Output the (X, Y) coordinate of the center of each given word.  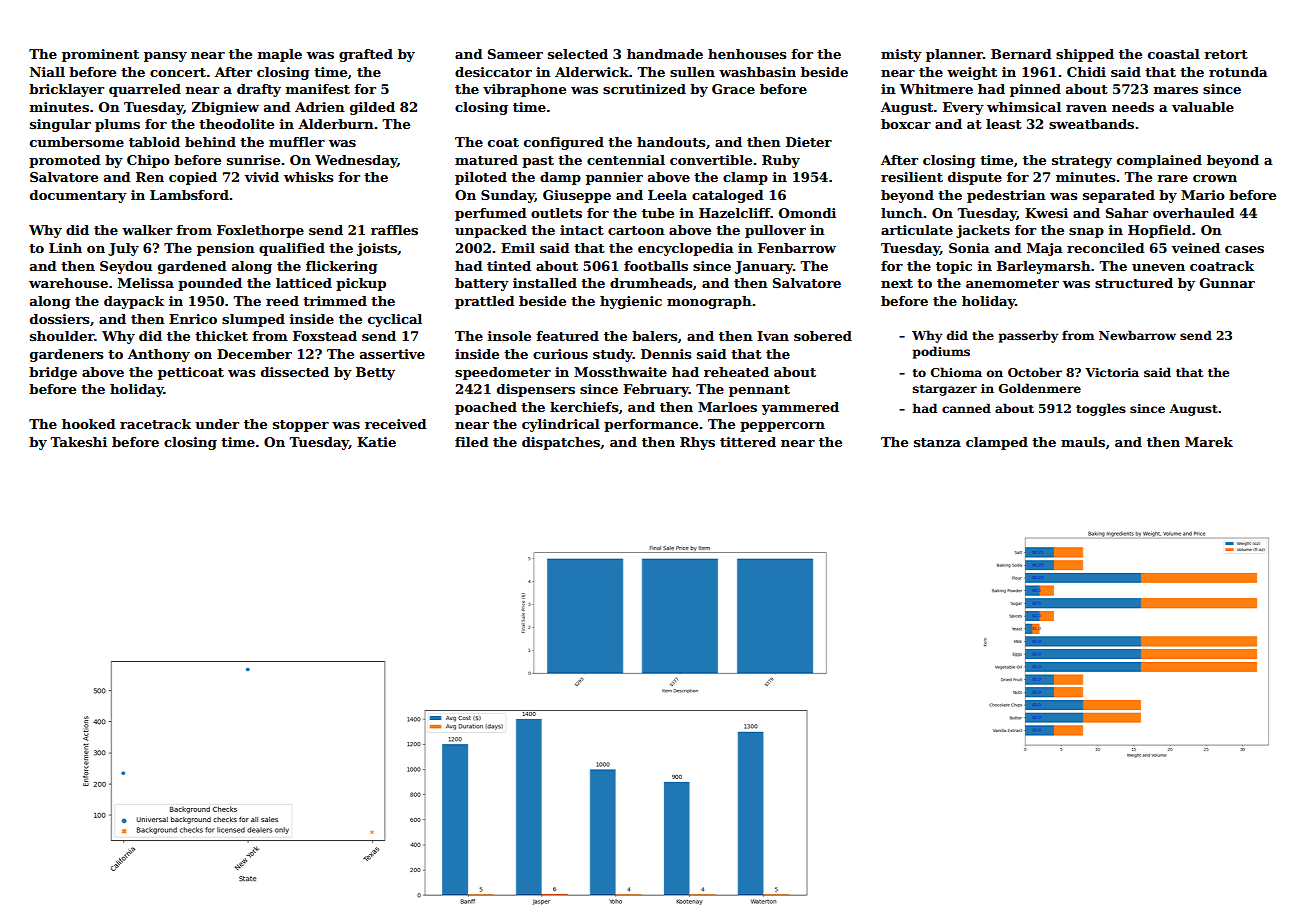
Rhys (697, 443)
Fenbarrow (797, 248)
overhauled (1194, 213)
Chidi (1086, 72)
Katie (376, 442)
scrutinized (644, 89)
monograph (709, 302)
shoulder (62, 336)
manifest (318, 89)
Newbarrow (1137, 335)
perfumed (491, 214)
